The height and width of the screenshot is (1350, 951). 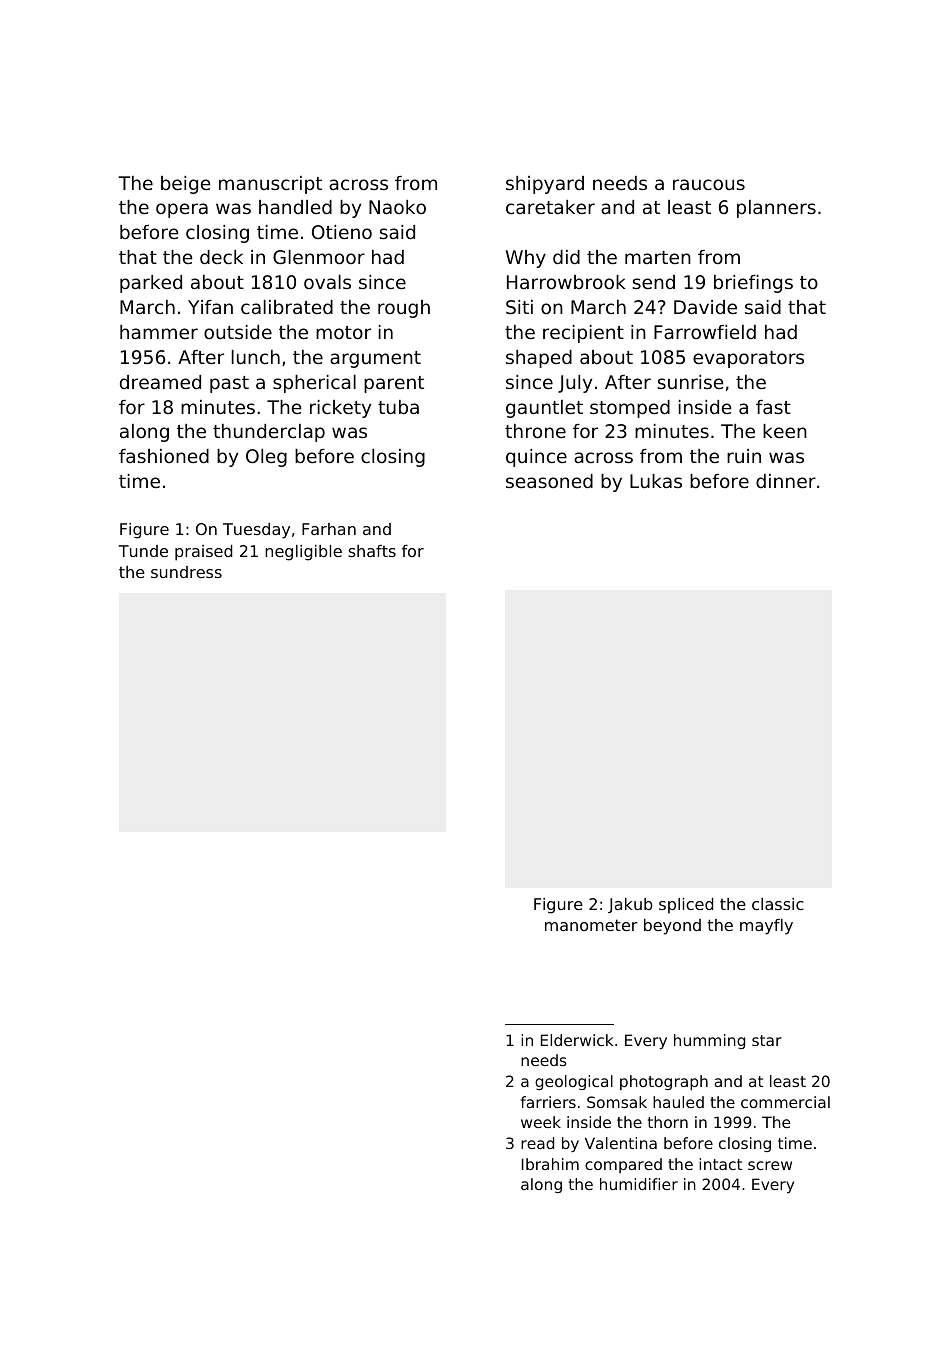 What do you see at coordinates (591, 925) in the screenshot?
I see `manometer` at bounding box center [591, 925].
